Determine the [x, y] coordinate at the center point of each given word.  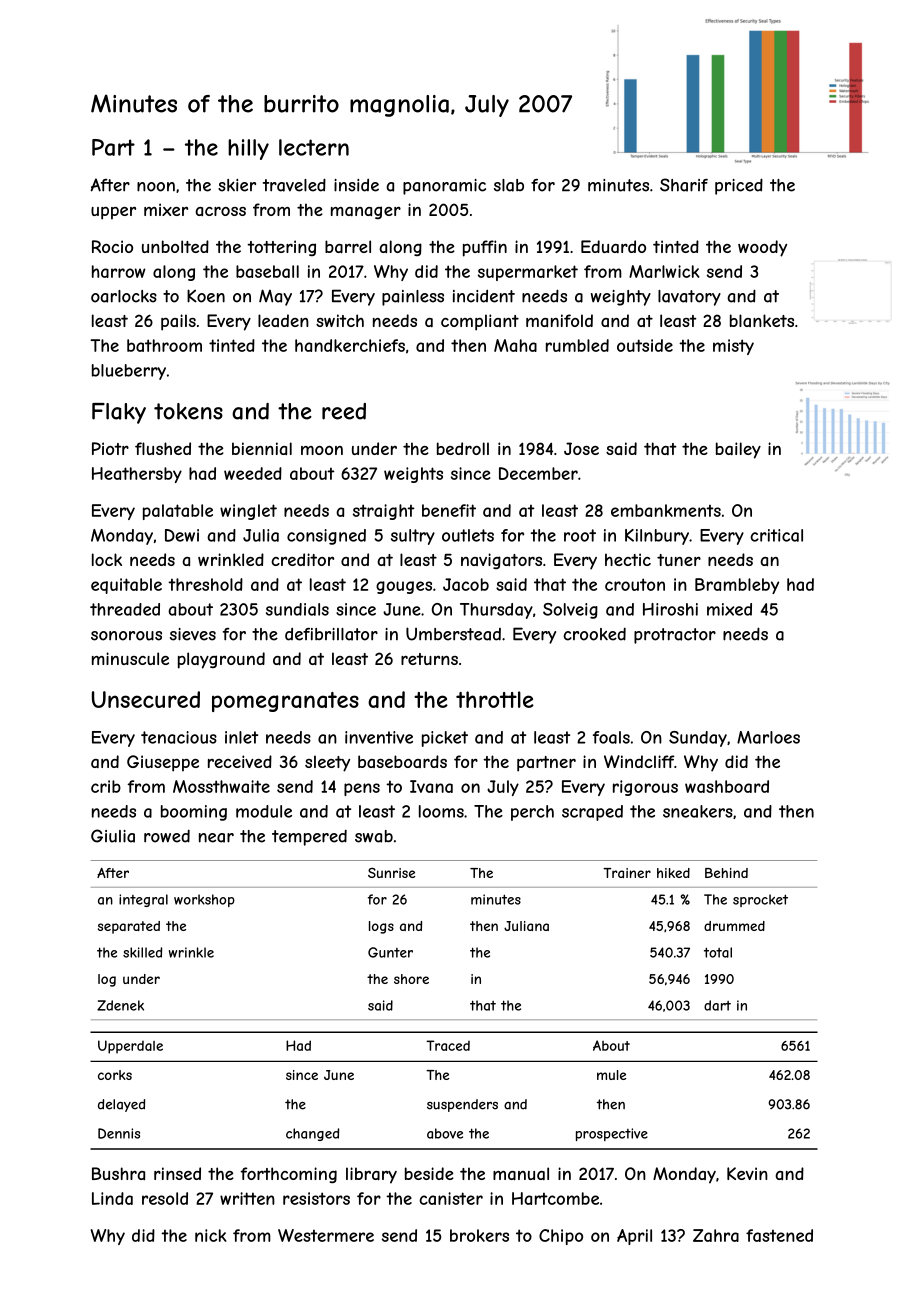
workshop [204, 900]
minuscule [130, 658]
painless [413, 298]
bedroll [463, 448]
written [247, 1198]
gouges [404, 587]
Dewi [182, 535]
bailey [738, 450]
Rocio [112, 246]
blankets [762, 320]
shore [411, 979]
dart [717, 1005]
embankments [666, 510]
